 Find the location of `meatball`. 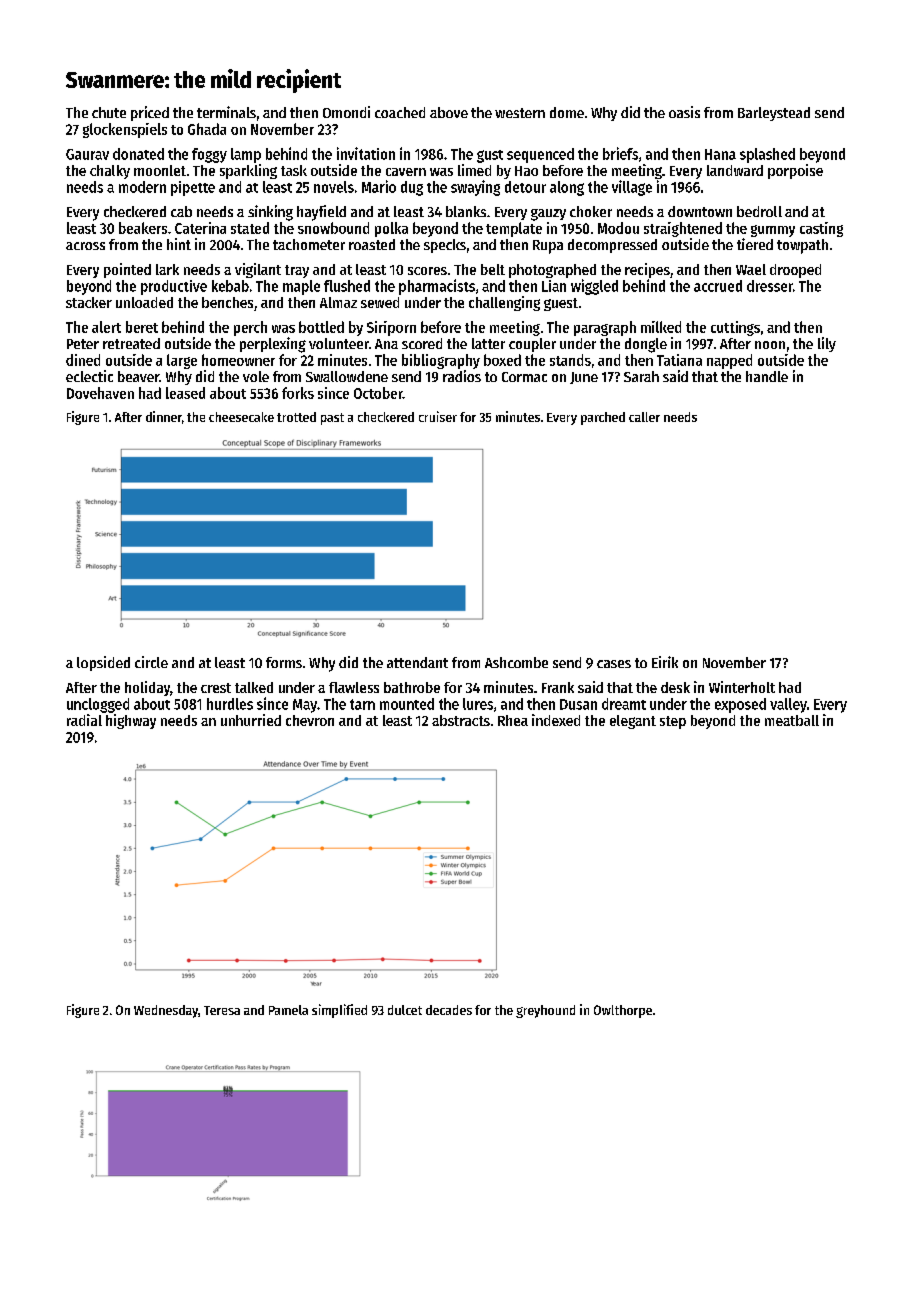

meatball is located at coordinates (792, 720).
